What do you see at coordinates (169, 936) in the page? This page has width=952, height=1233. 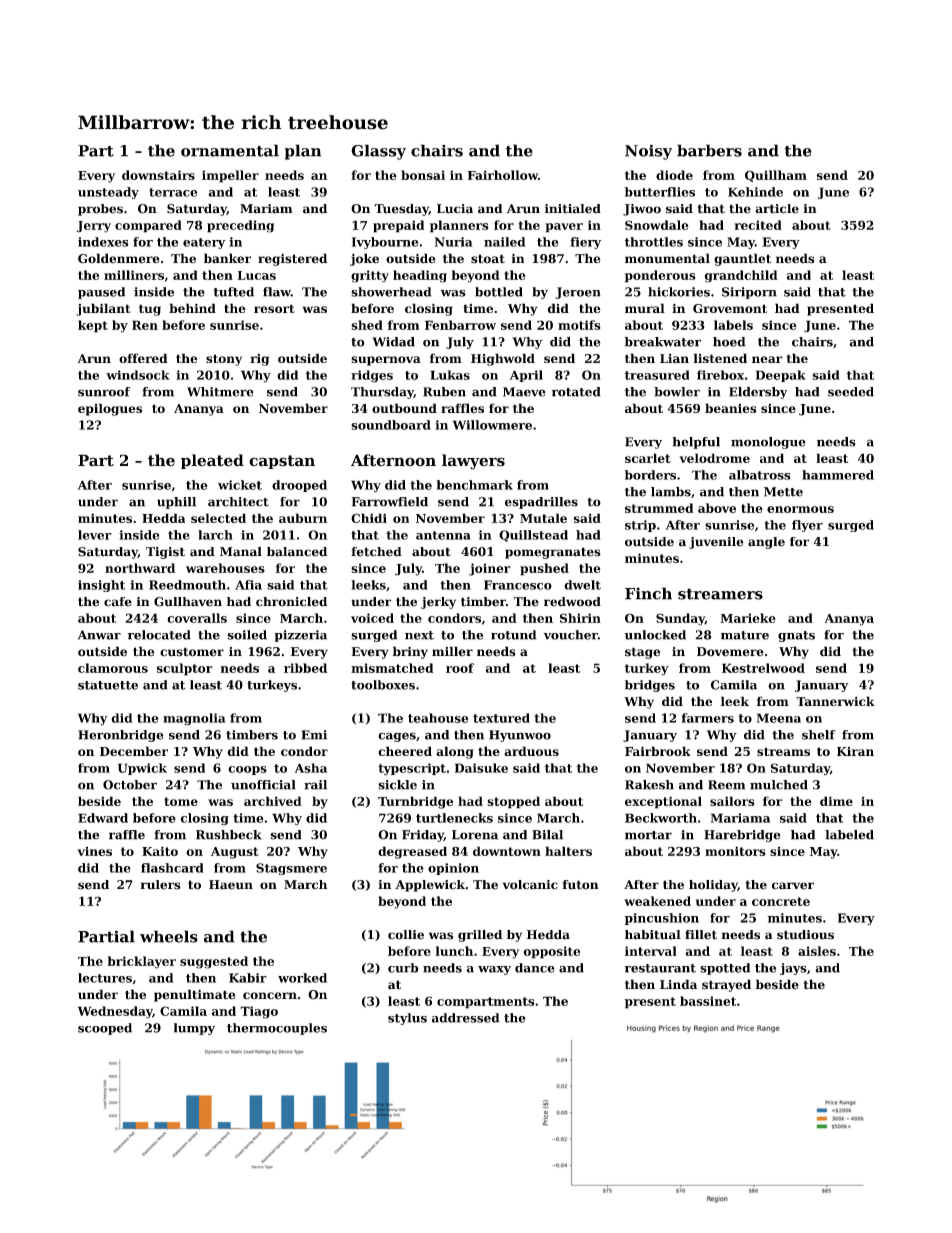 I see `wheels` at bounding box center [169, 936].
